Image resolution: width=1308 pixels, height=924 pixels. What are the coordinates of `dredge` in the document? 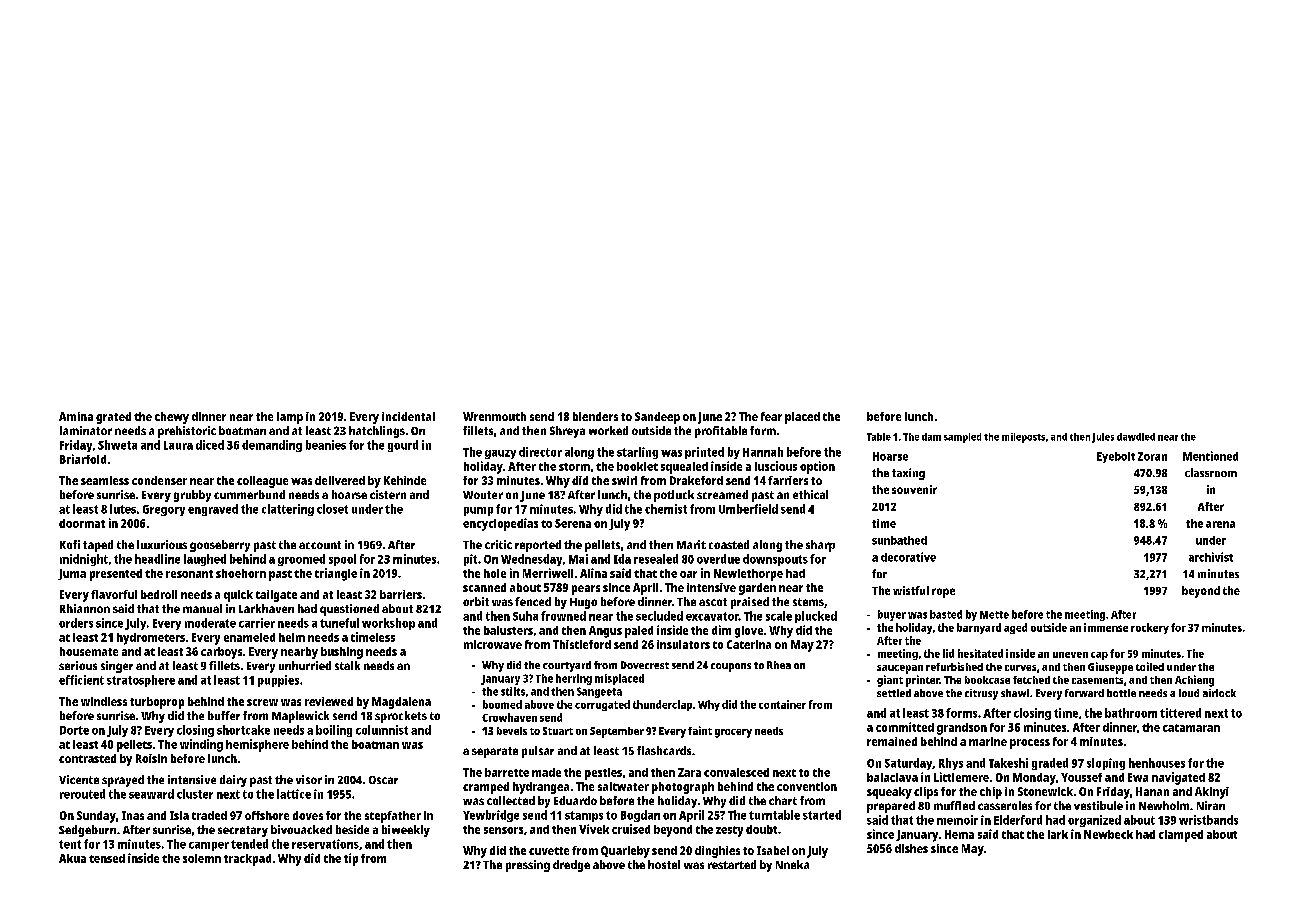 It's located at (571, 866).
